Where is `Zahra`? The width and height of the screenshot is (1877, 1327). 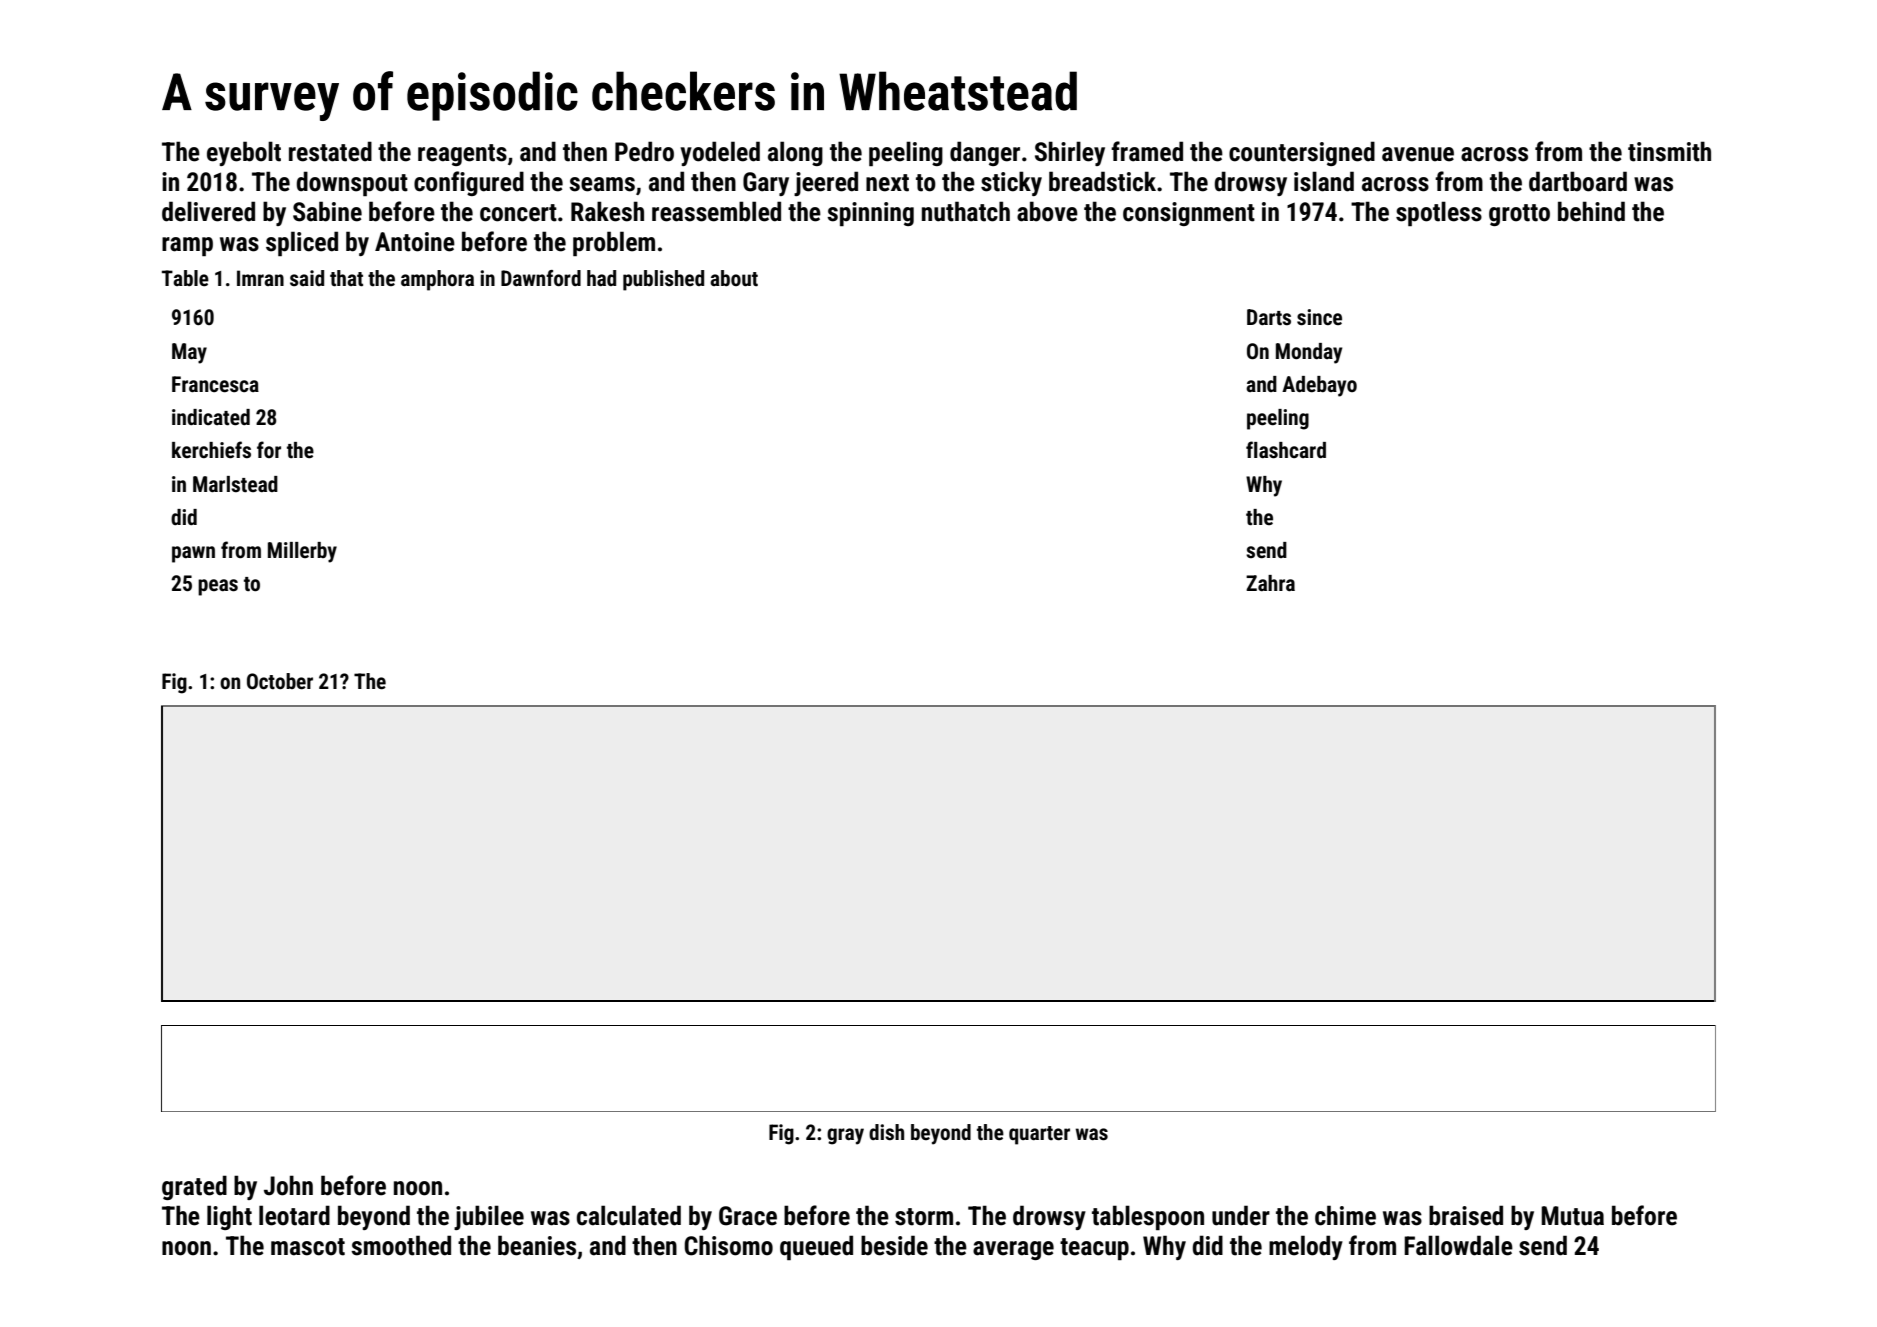
Zahra is located at coordinates (1270, 583).
